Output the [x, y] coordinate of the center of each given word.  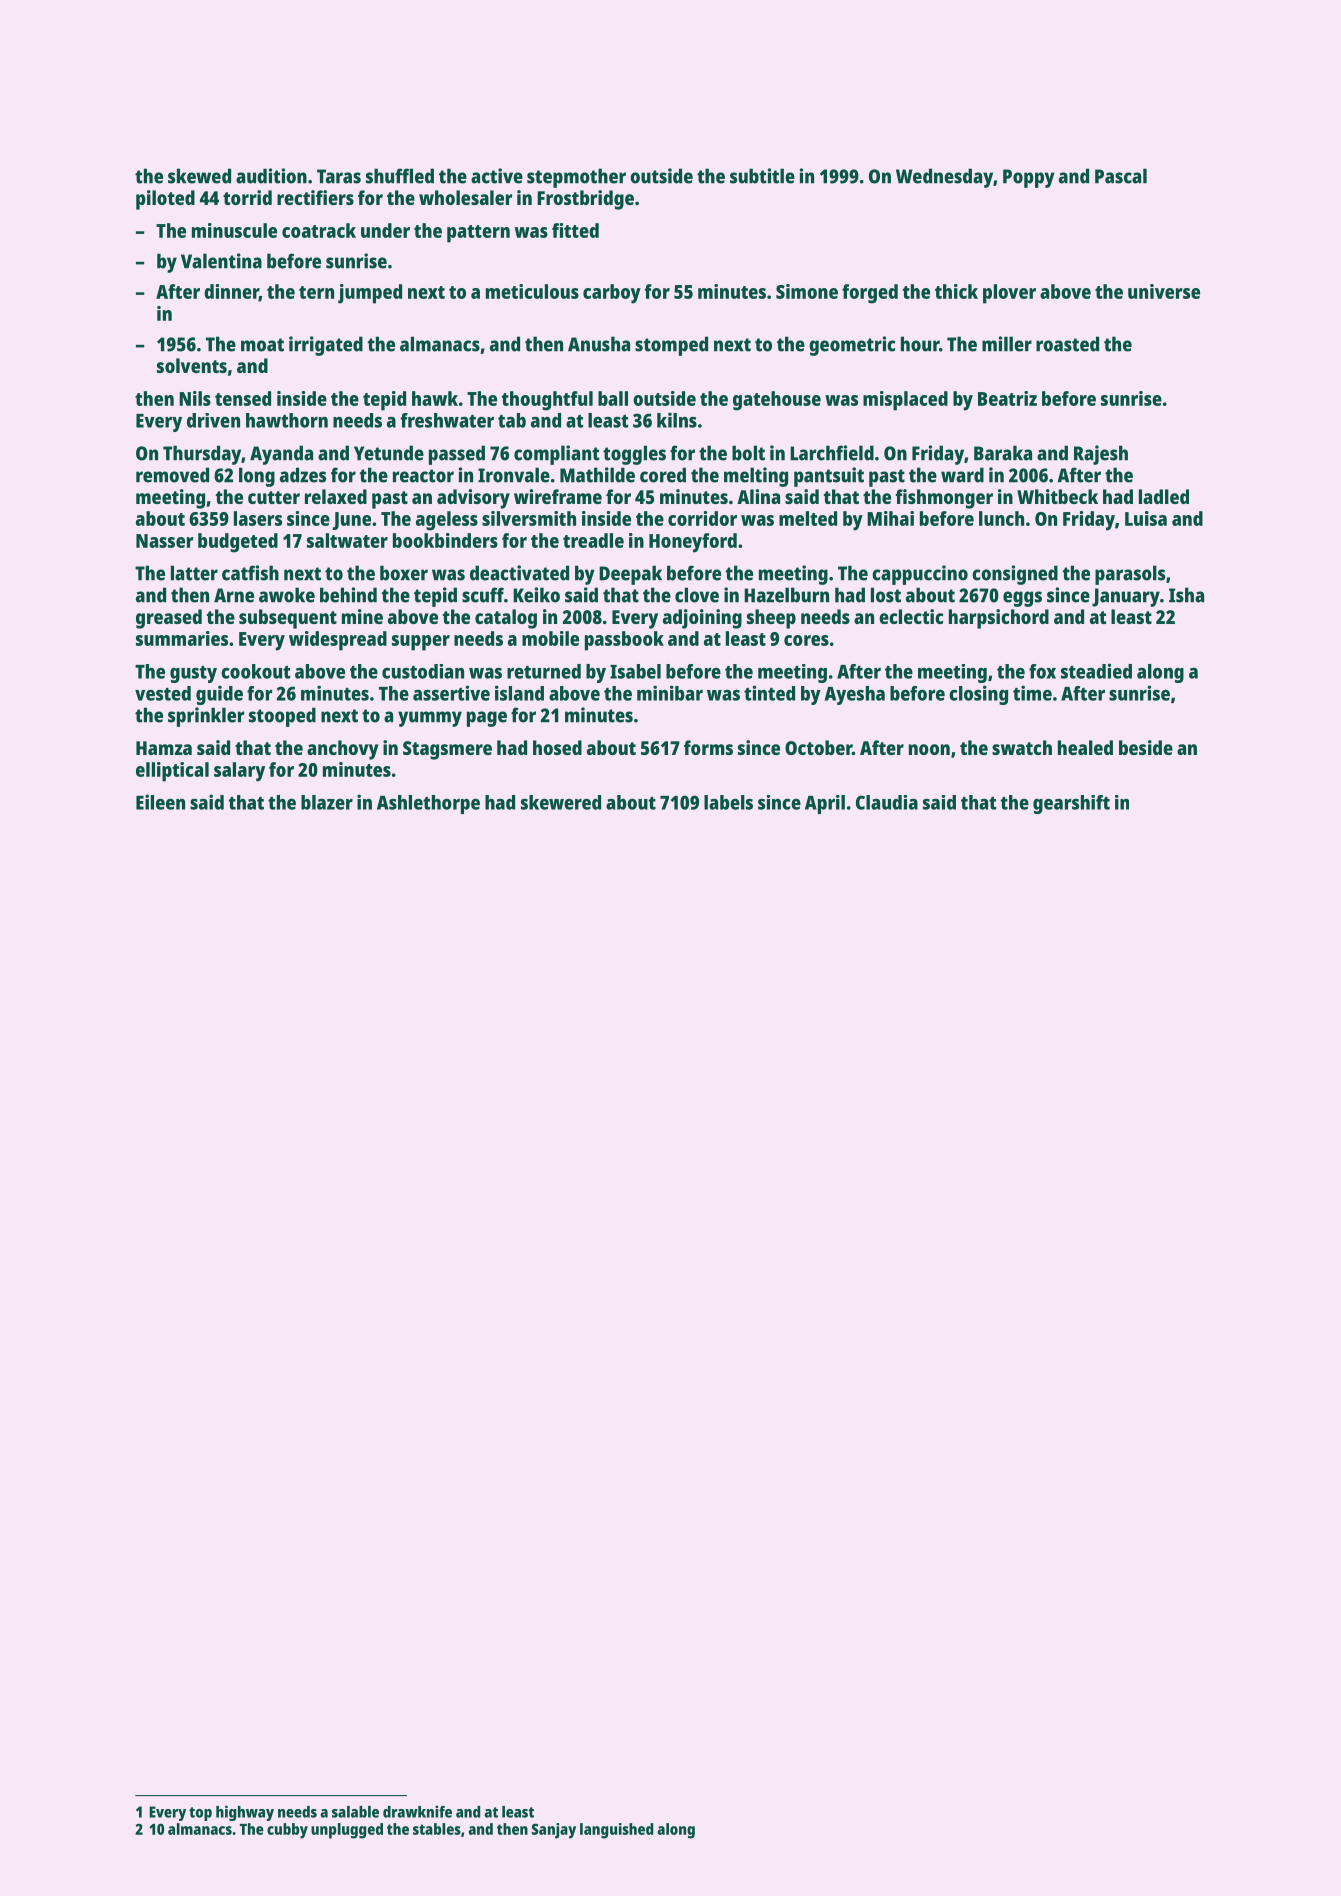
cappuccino [920, 575]
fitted [575, 230]
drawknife [417, 1811]
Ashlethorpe [428, 804]
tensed [243, 398]
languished [616, 1831]
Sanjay [553, 1831]
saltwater [347, 540]
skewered [561, 802]
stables [437, 1829]
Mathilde [597, 475]
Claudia [887, 802]
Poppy [1029, 178]
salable [355, 1812]
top [200, 1814]
